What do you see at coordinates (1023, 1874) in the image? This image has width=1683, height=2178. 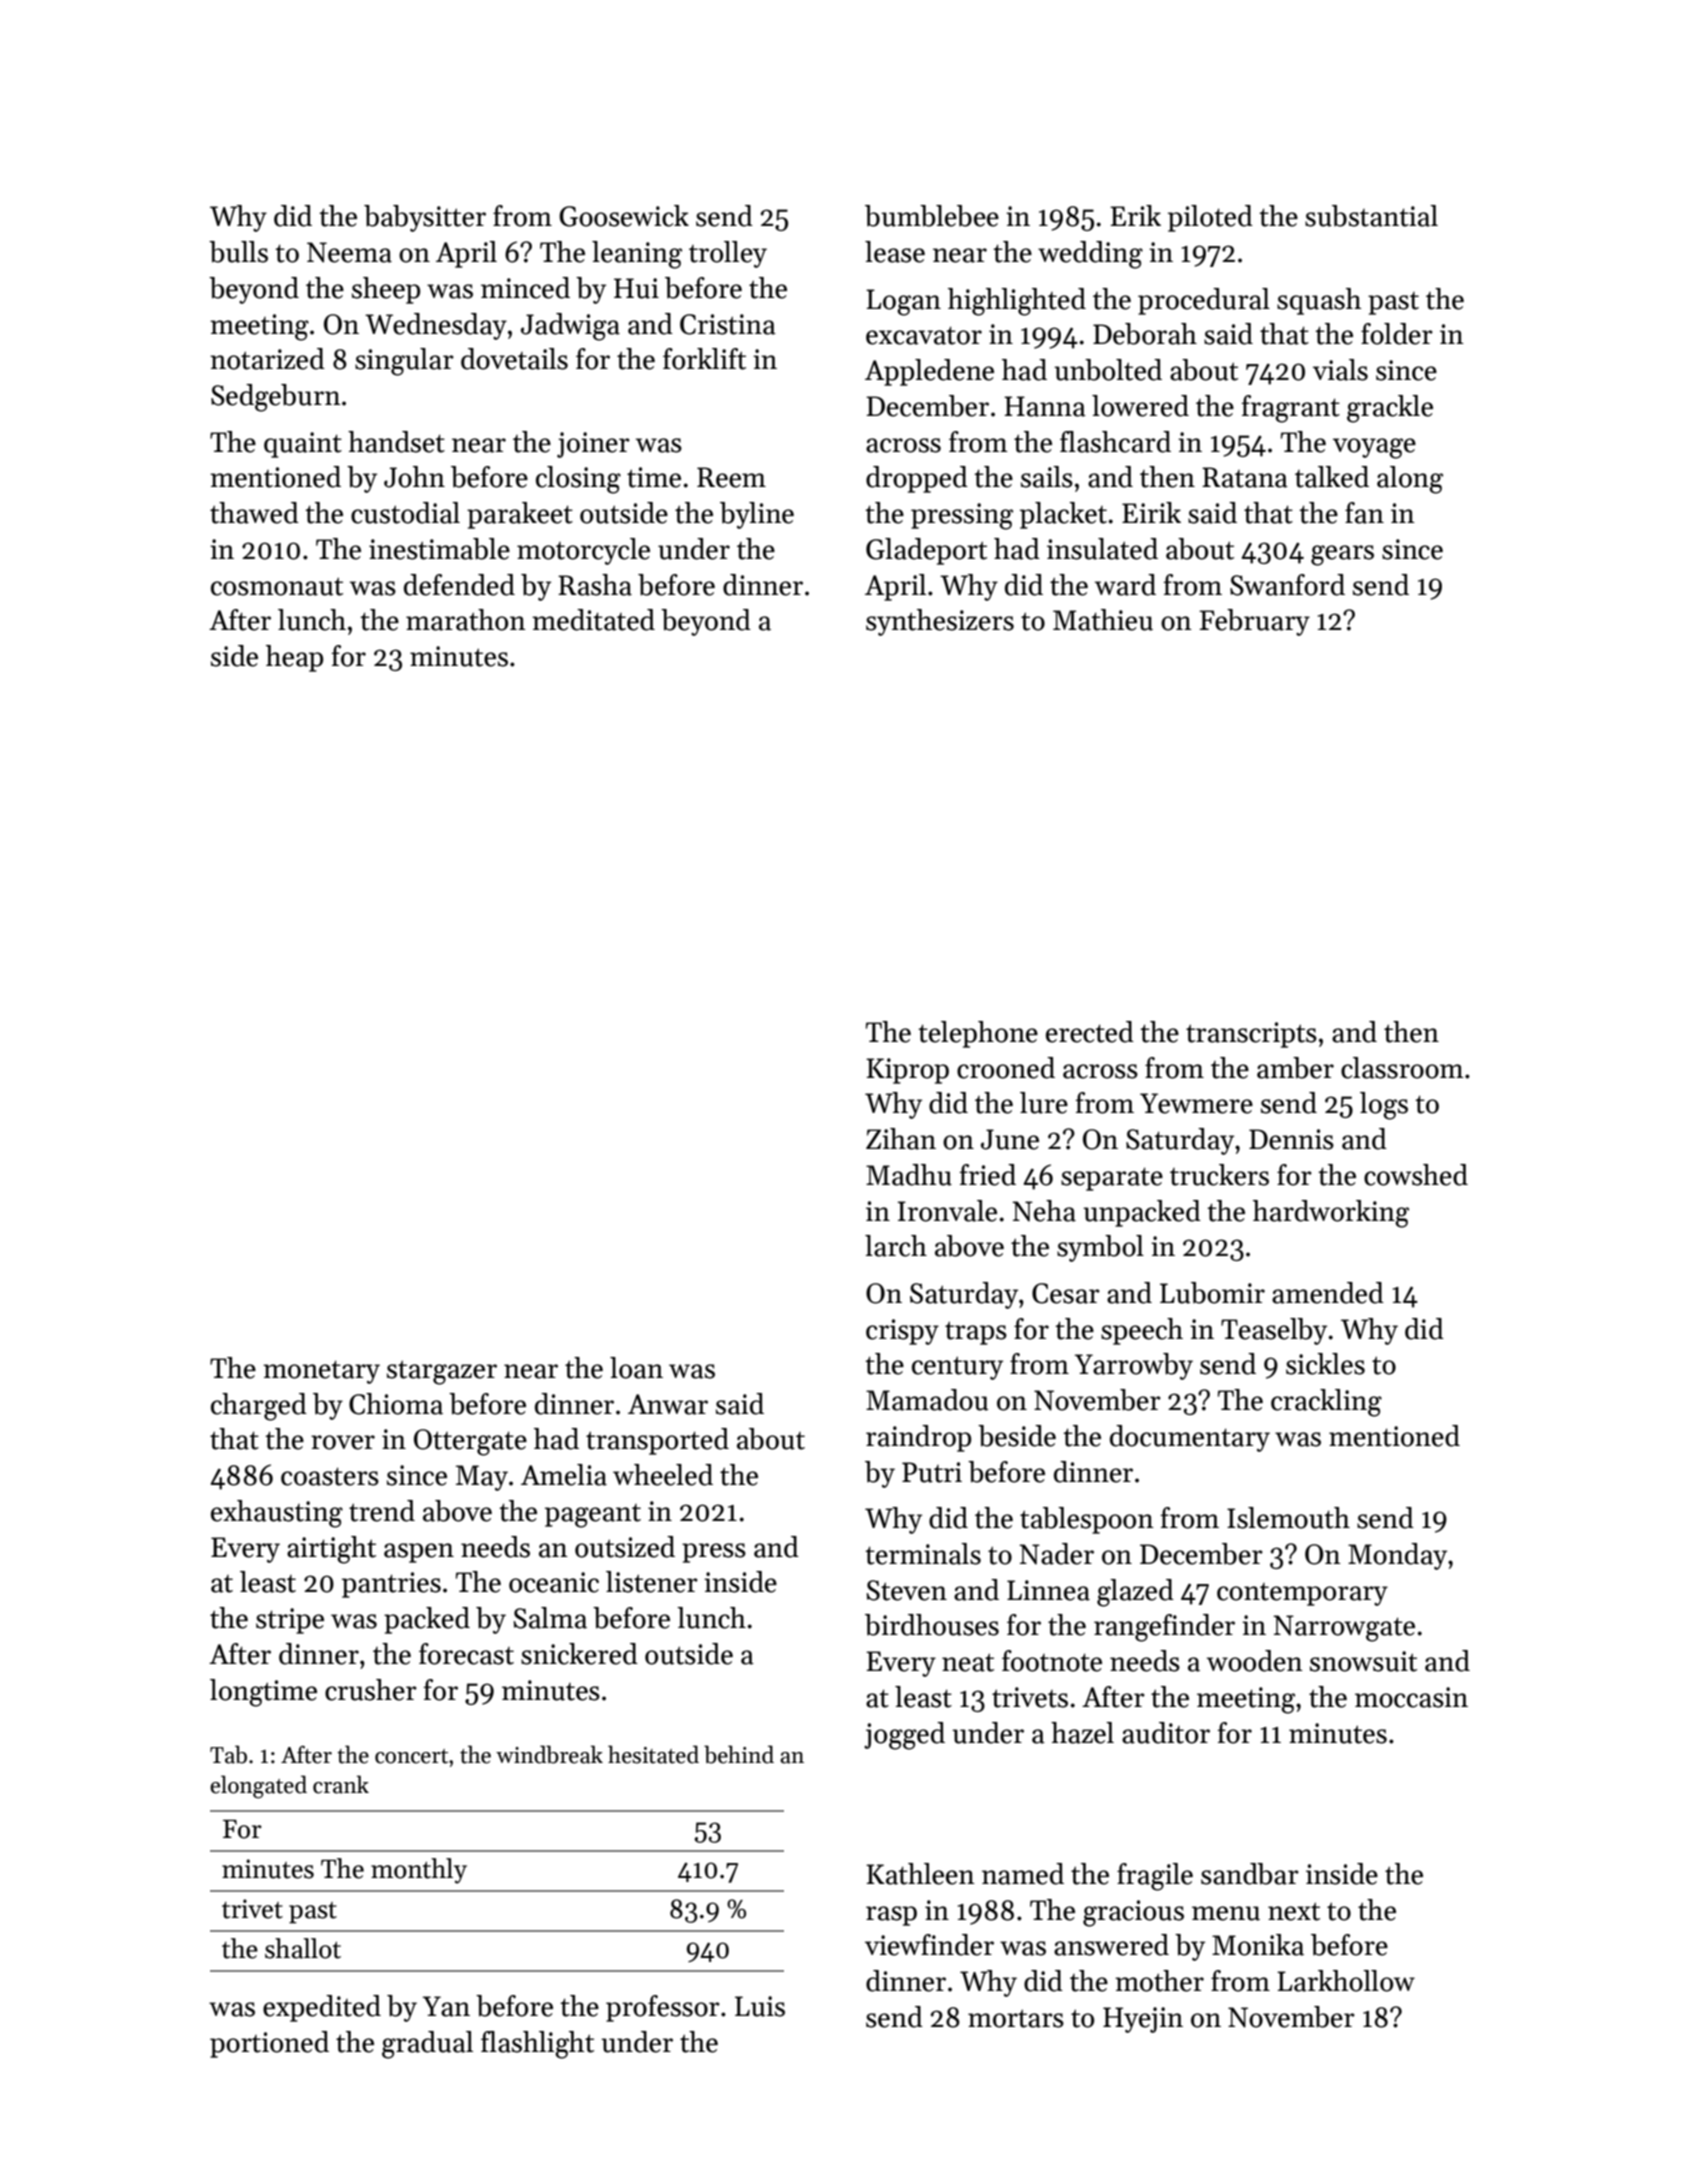 I see `named` at bounding box center [1023, 1874].
